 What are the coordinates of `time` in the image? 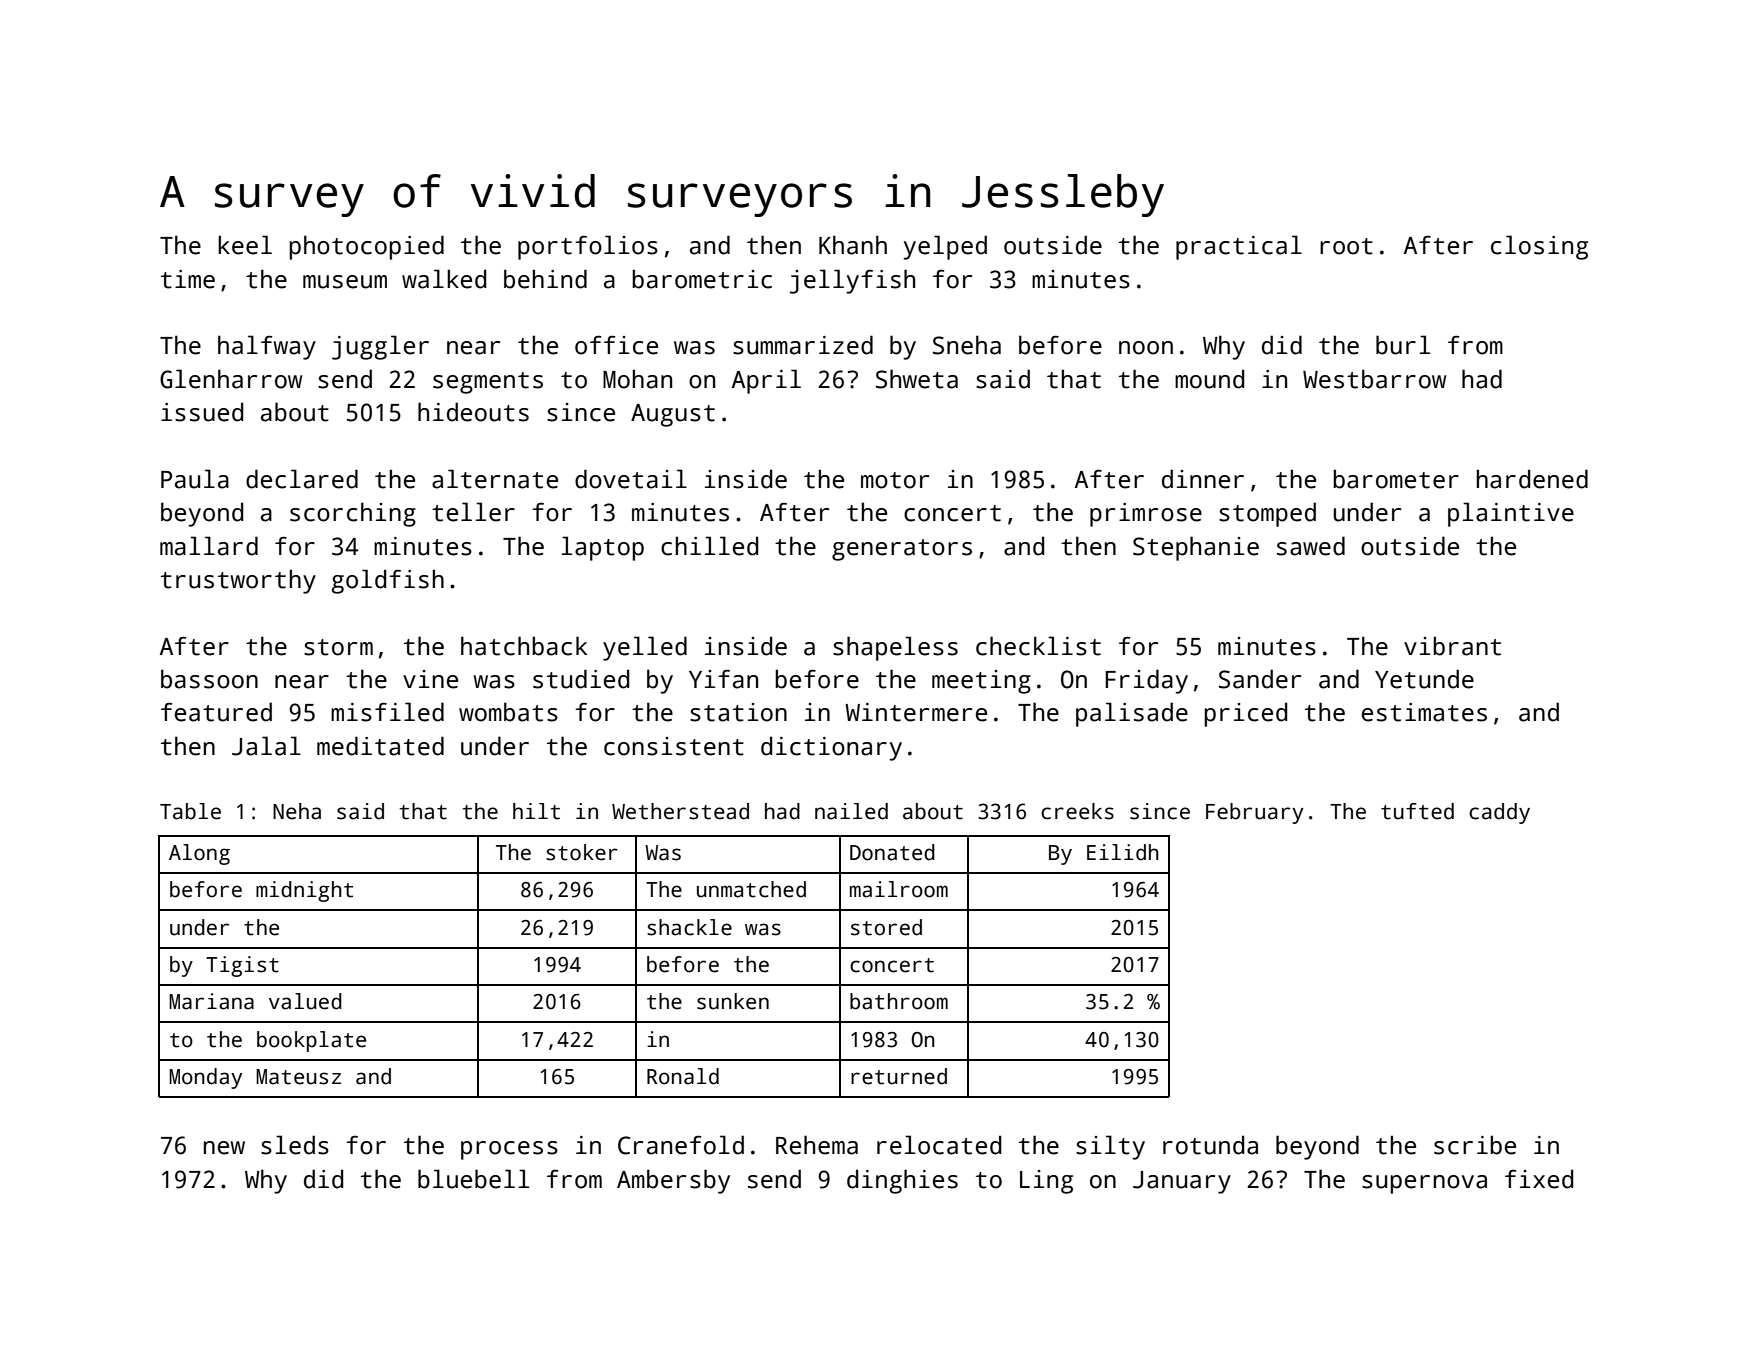 It's located at (188, 279).
